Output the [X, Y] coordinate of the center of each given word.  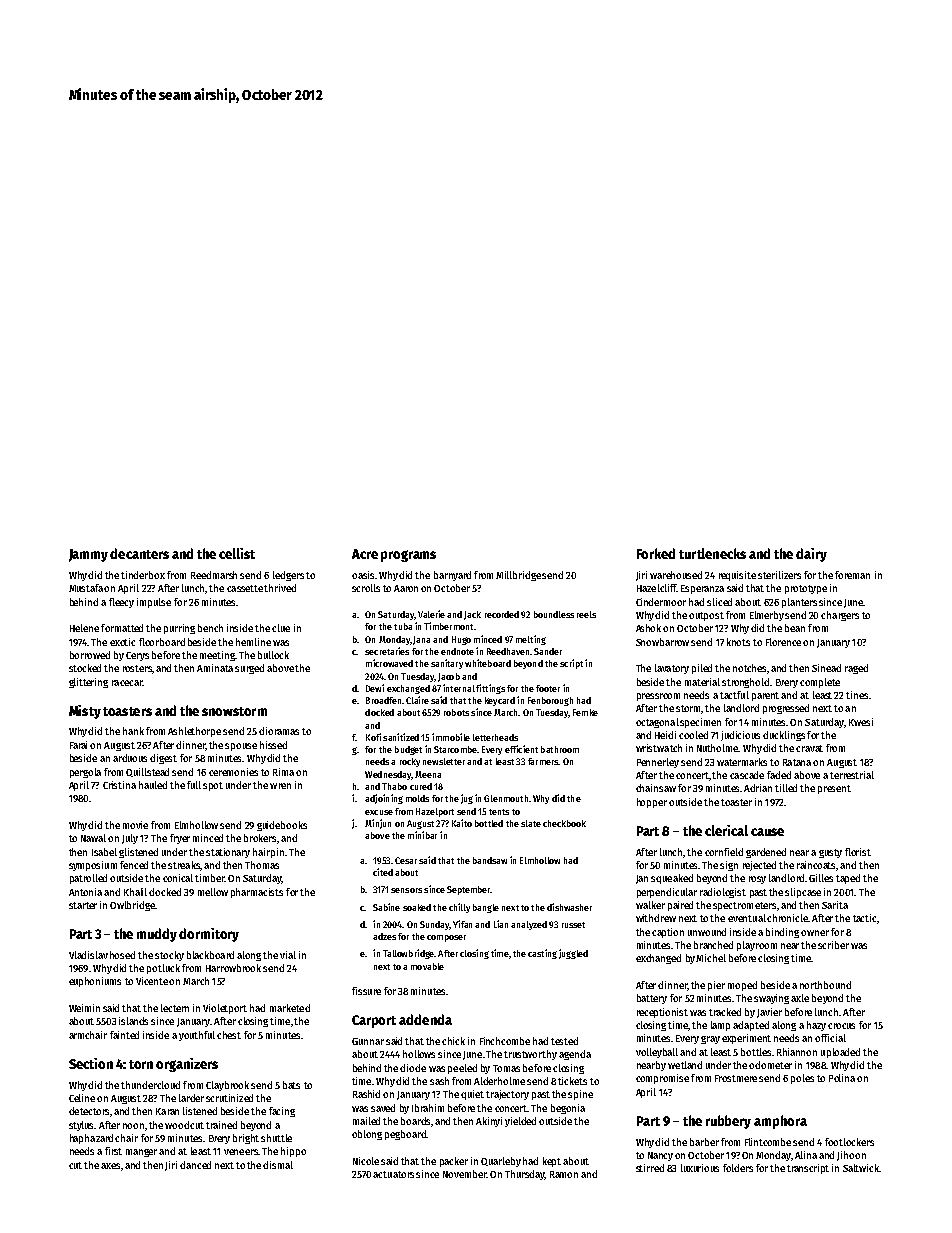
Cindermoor [661, 602]
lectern [175, 1008]
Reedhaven [508, 651]
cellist [237, 553]
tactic [864, 918]
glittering [88, 683]
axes [110, 1166]
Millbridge [518, 576]
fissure [366, 991]
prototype [806, 589]
